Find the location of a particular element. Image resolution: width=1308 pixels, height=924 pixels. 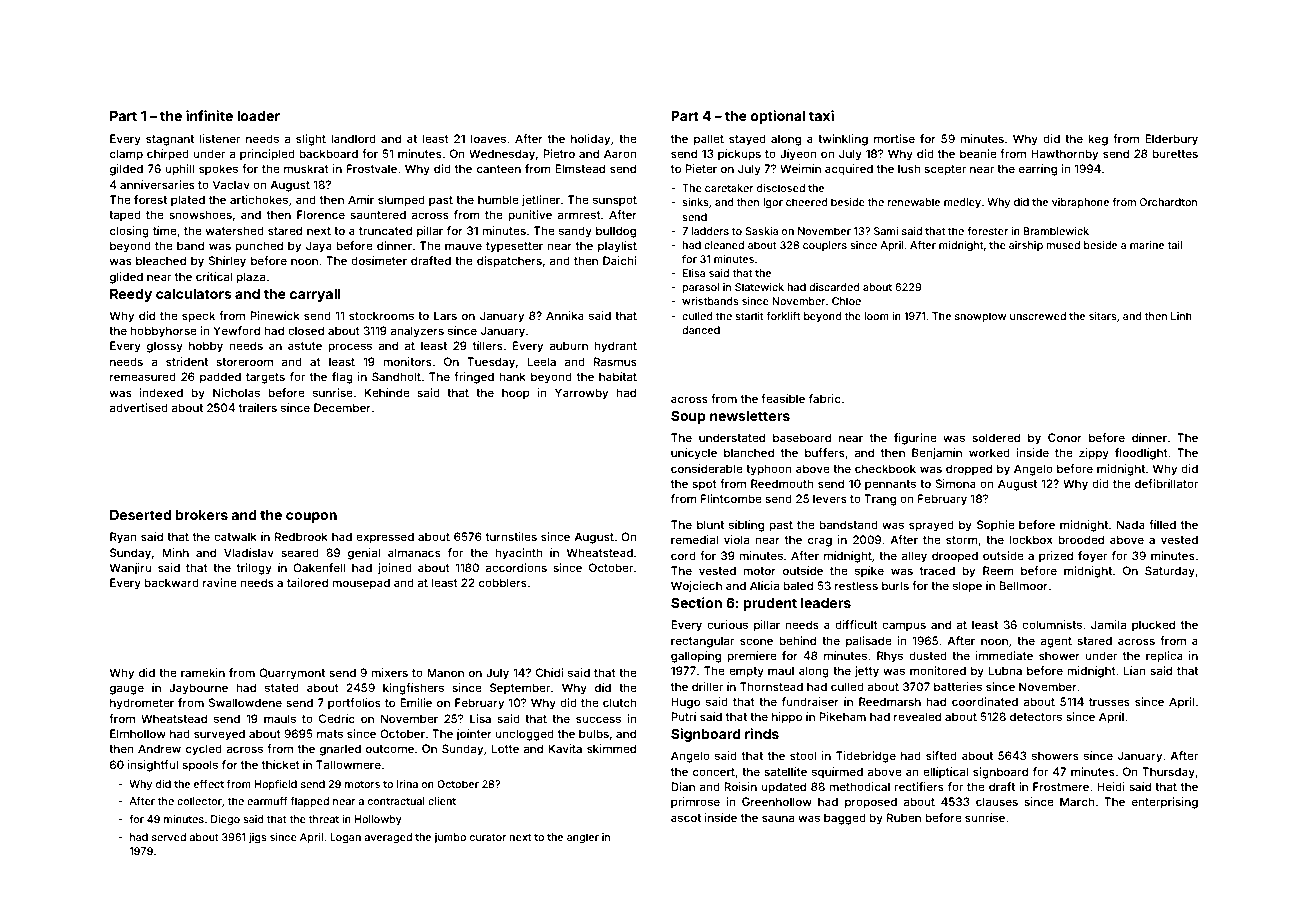

mortise is located at coordinates (894, 138).
